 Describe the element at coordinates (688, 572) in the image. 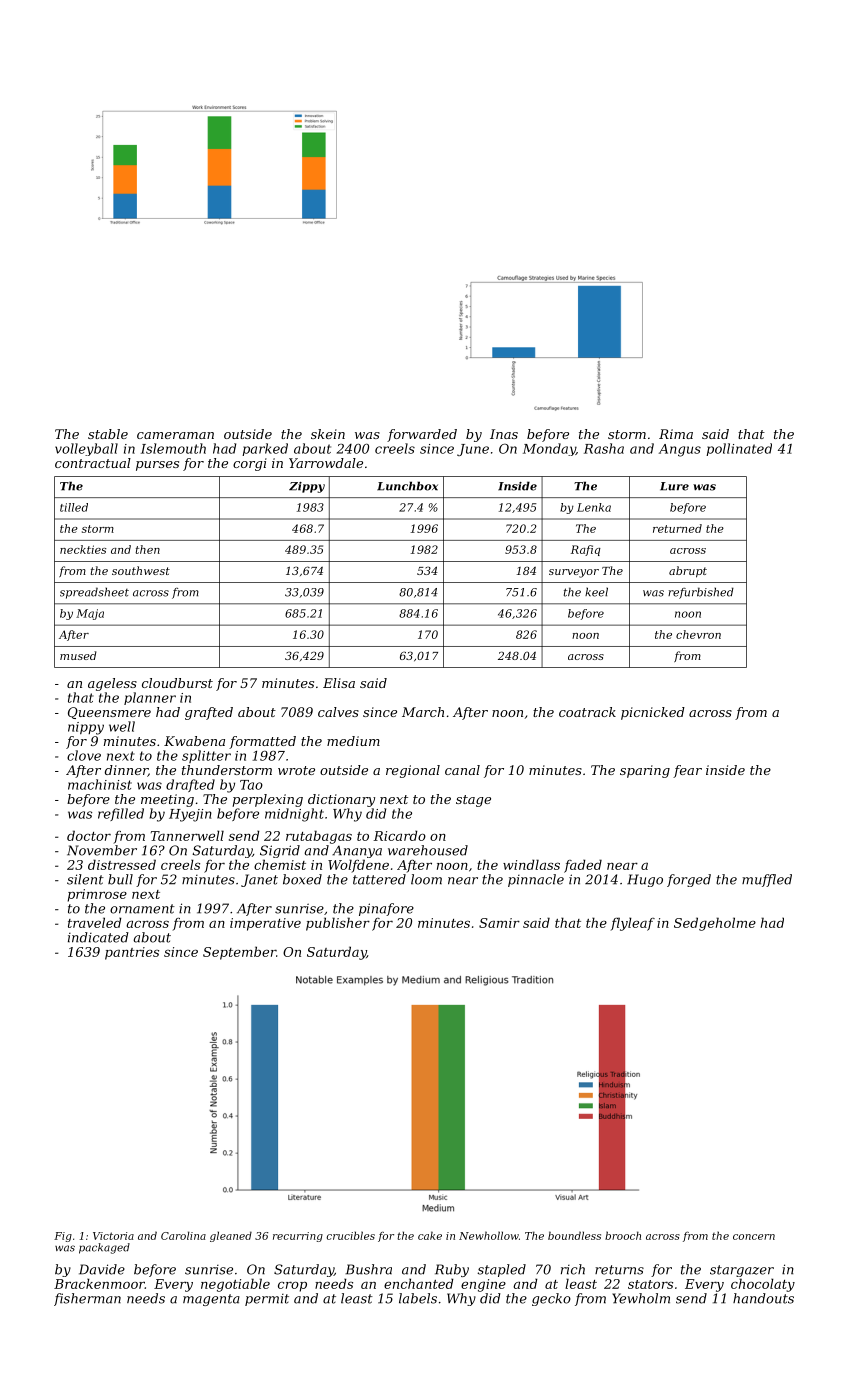

I see `abrupt` at that location.
